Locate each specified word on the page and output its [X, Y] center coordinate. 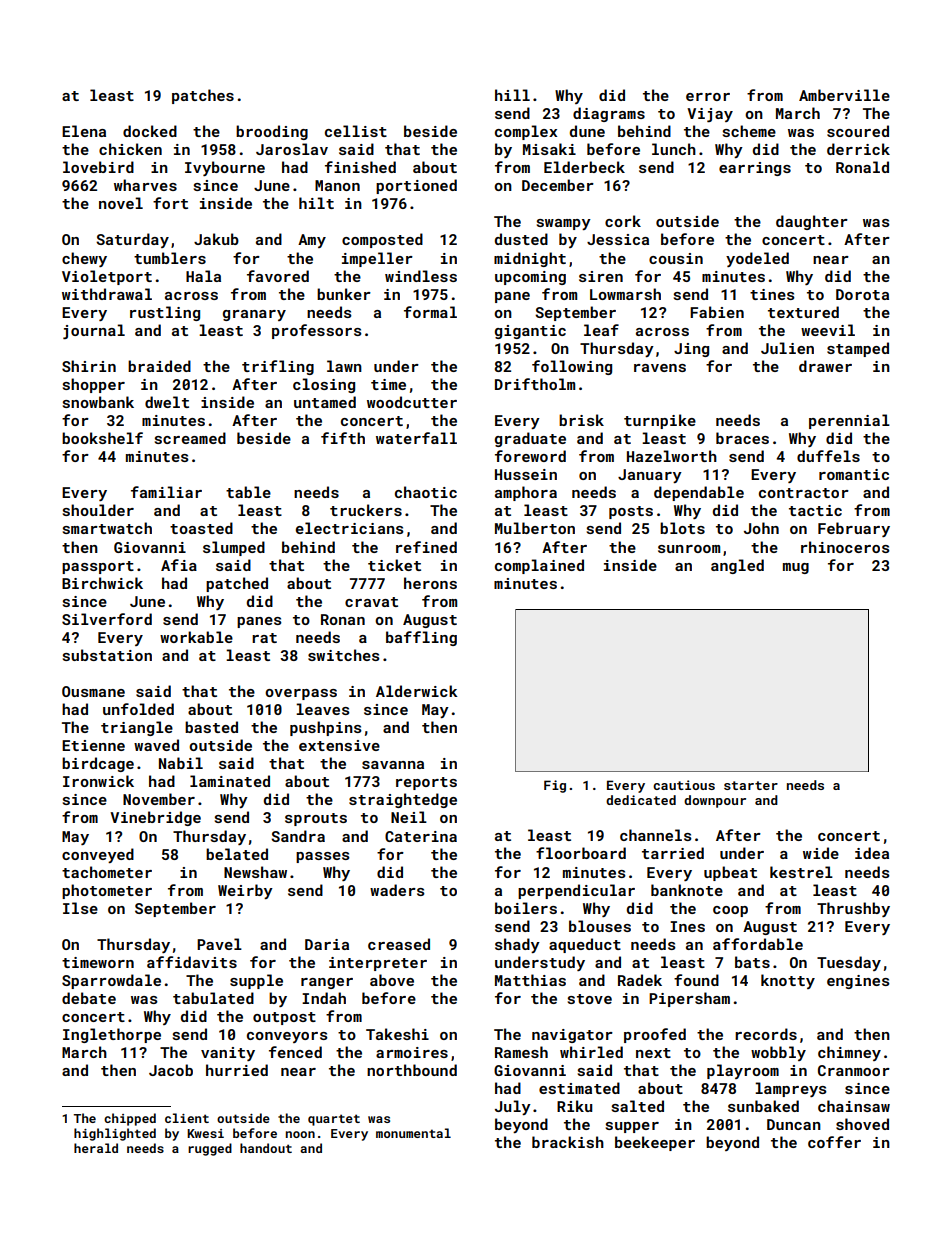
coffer [834, 1142]
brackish [568, 1142]
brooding [272, 132]
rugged [210, 1149]
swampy [564, 224]
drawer [825, 366]
